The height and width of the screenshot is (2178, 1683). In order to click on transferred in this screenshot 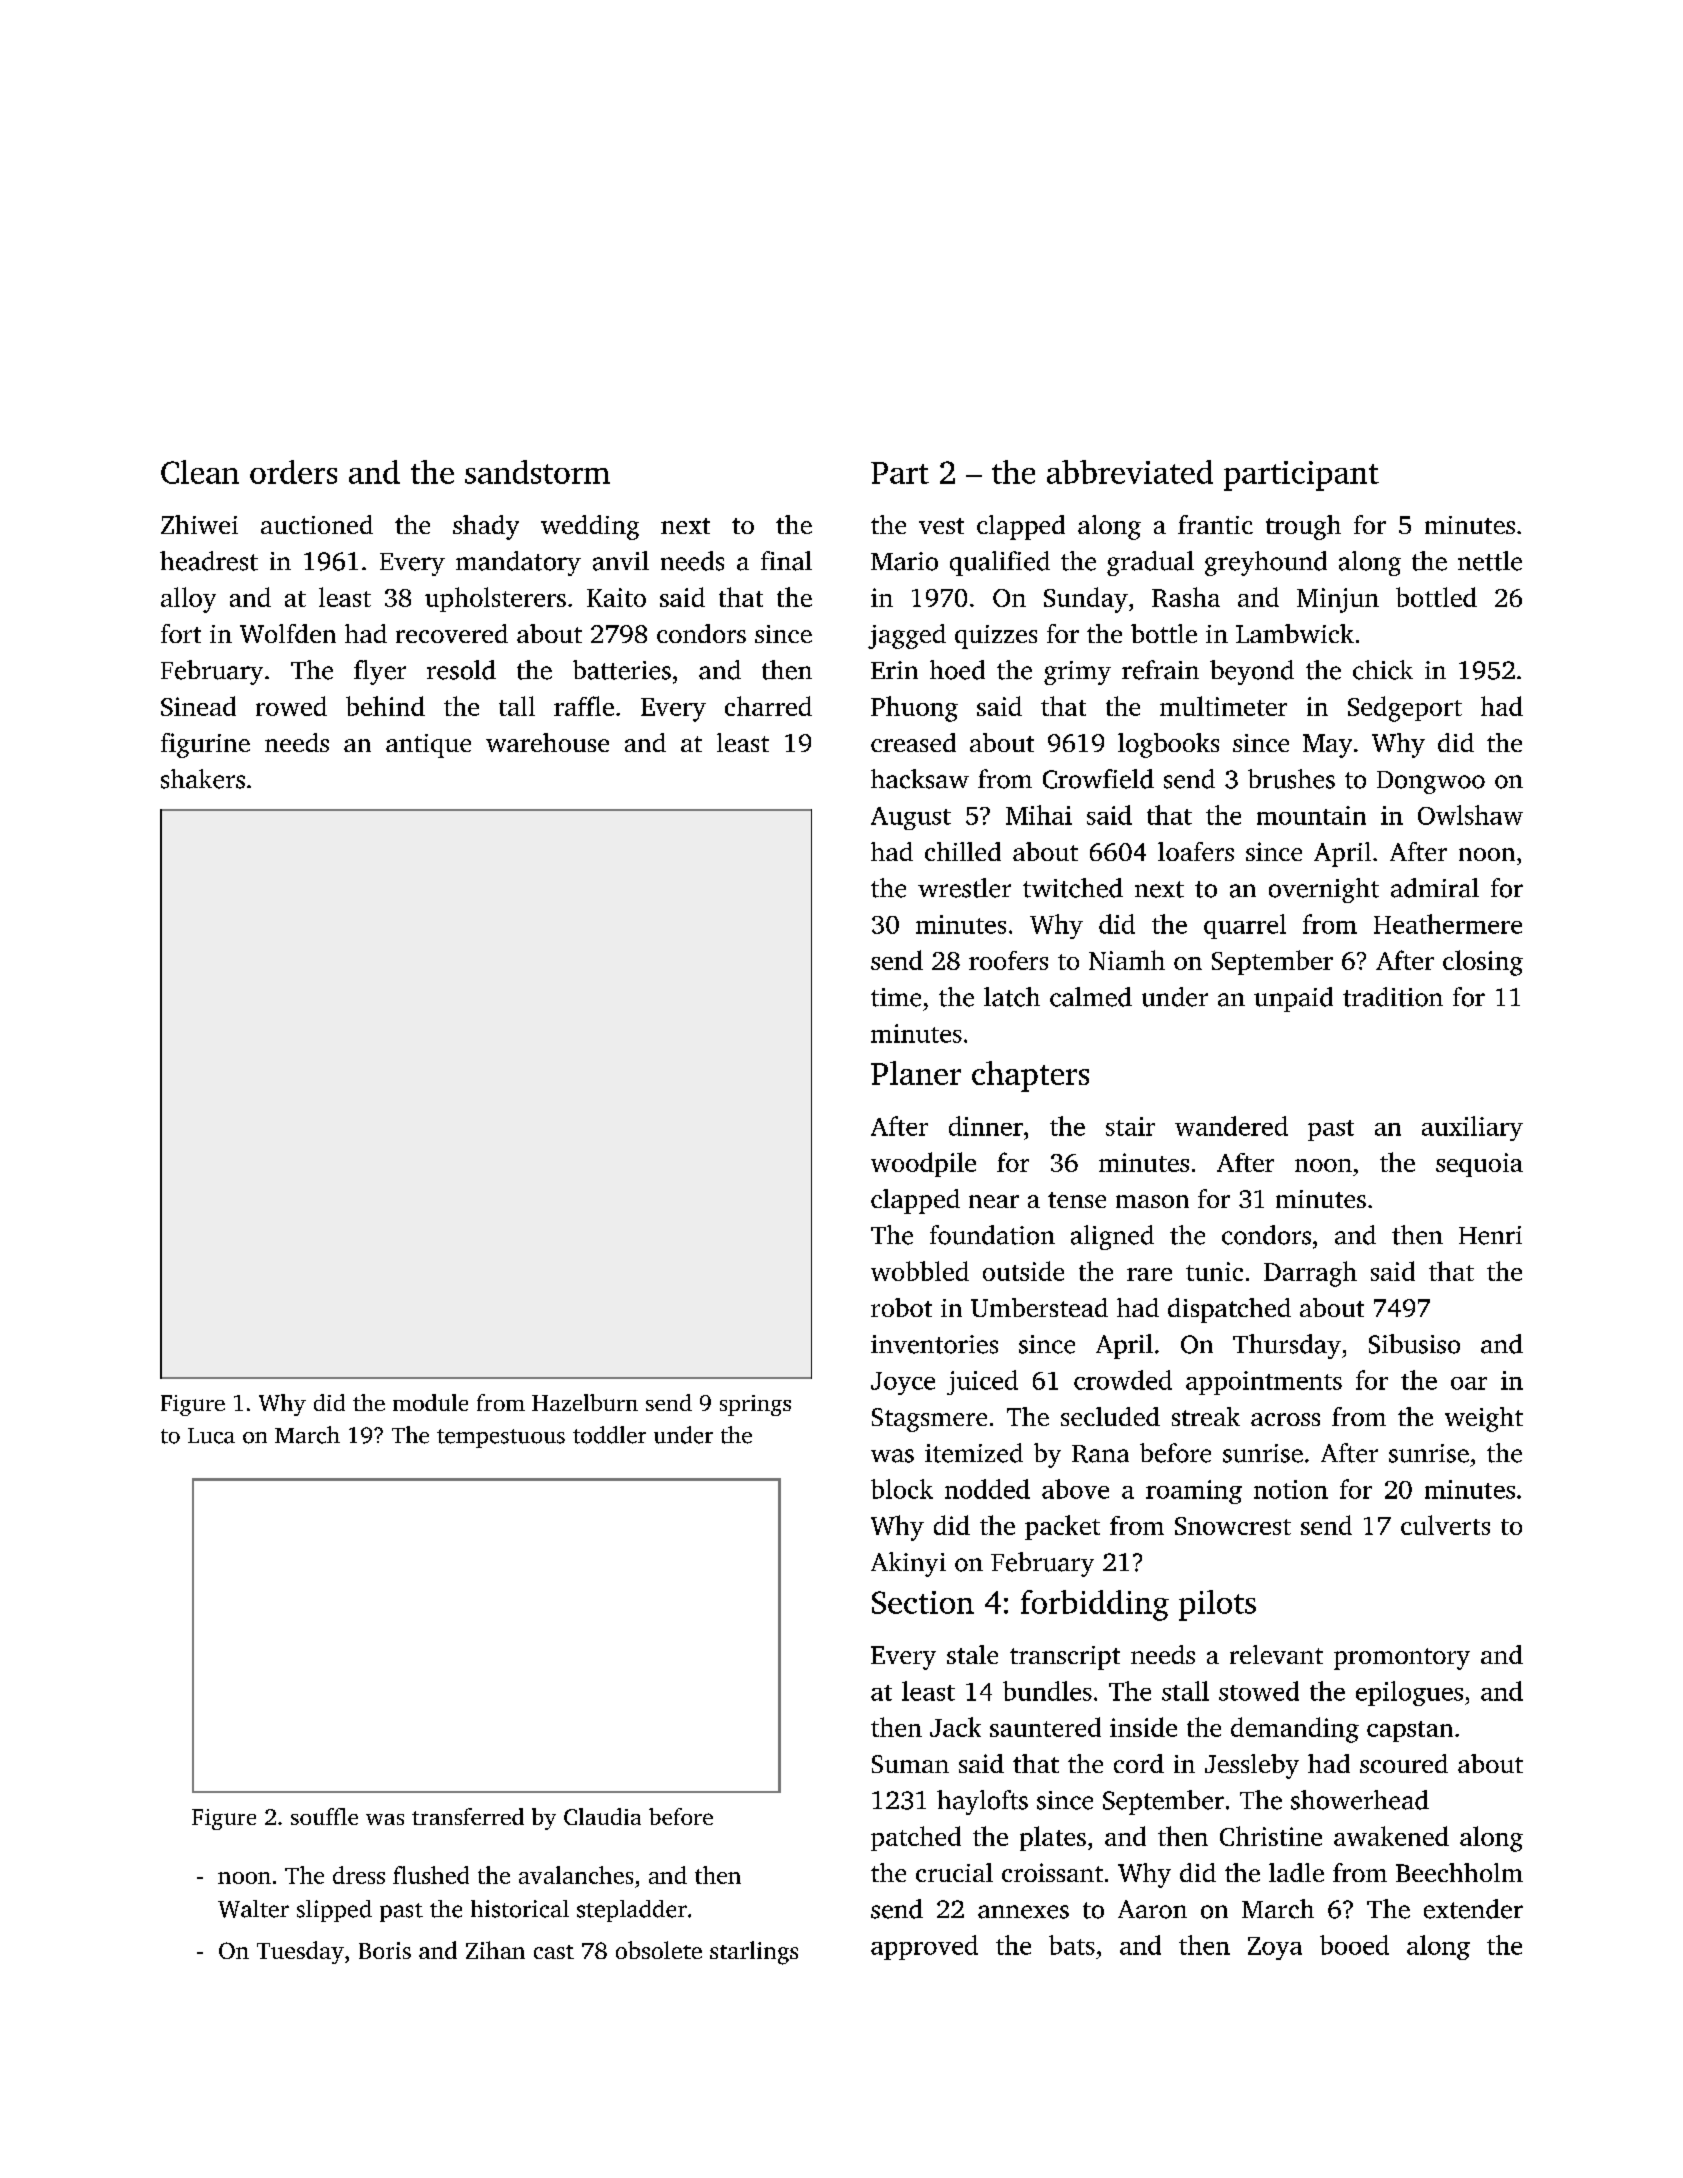, I will do `click(468, 1816)`.
